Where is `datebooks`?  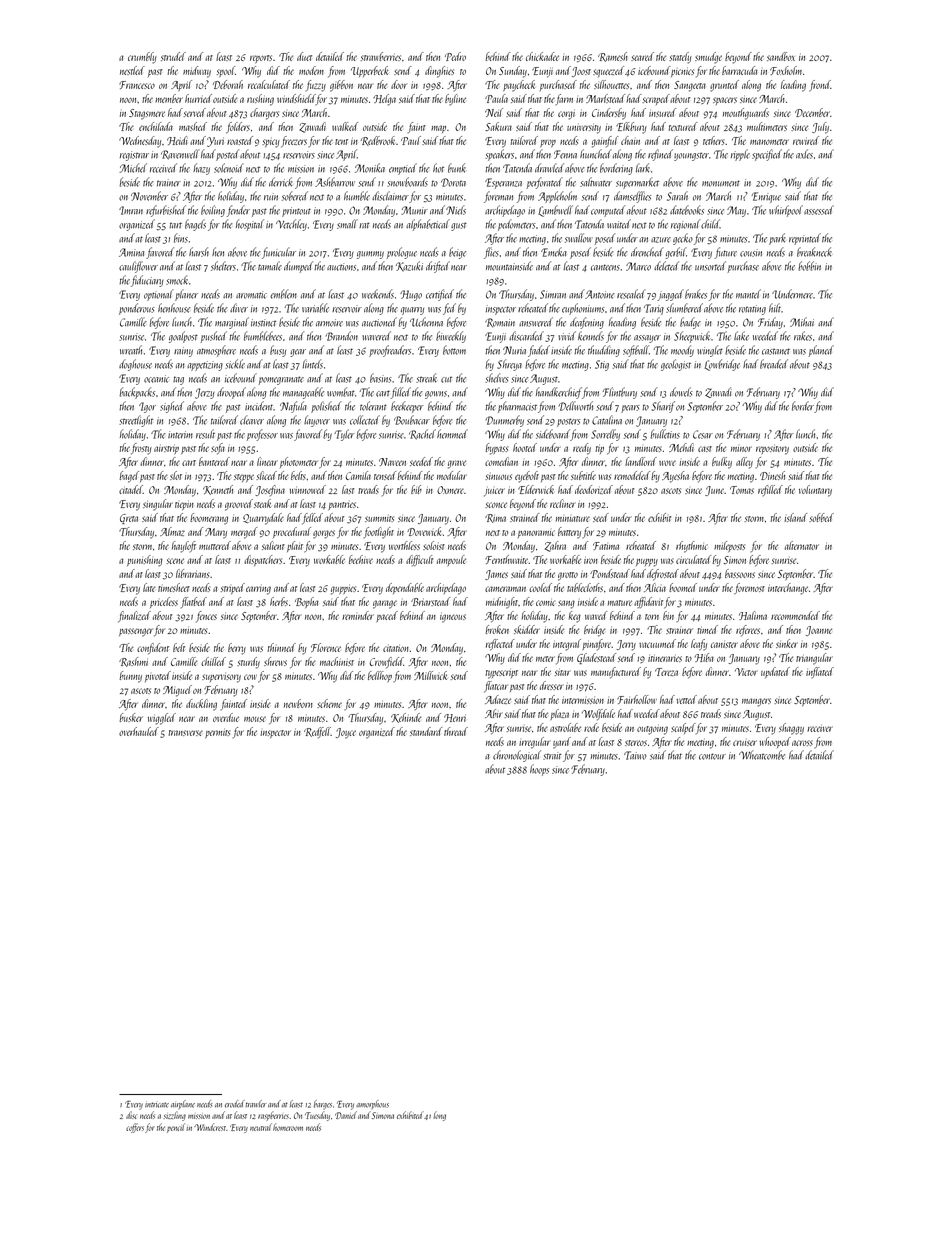
datebooks is located at coordinates (687, 210).
